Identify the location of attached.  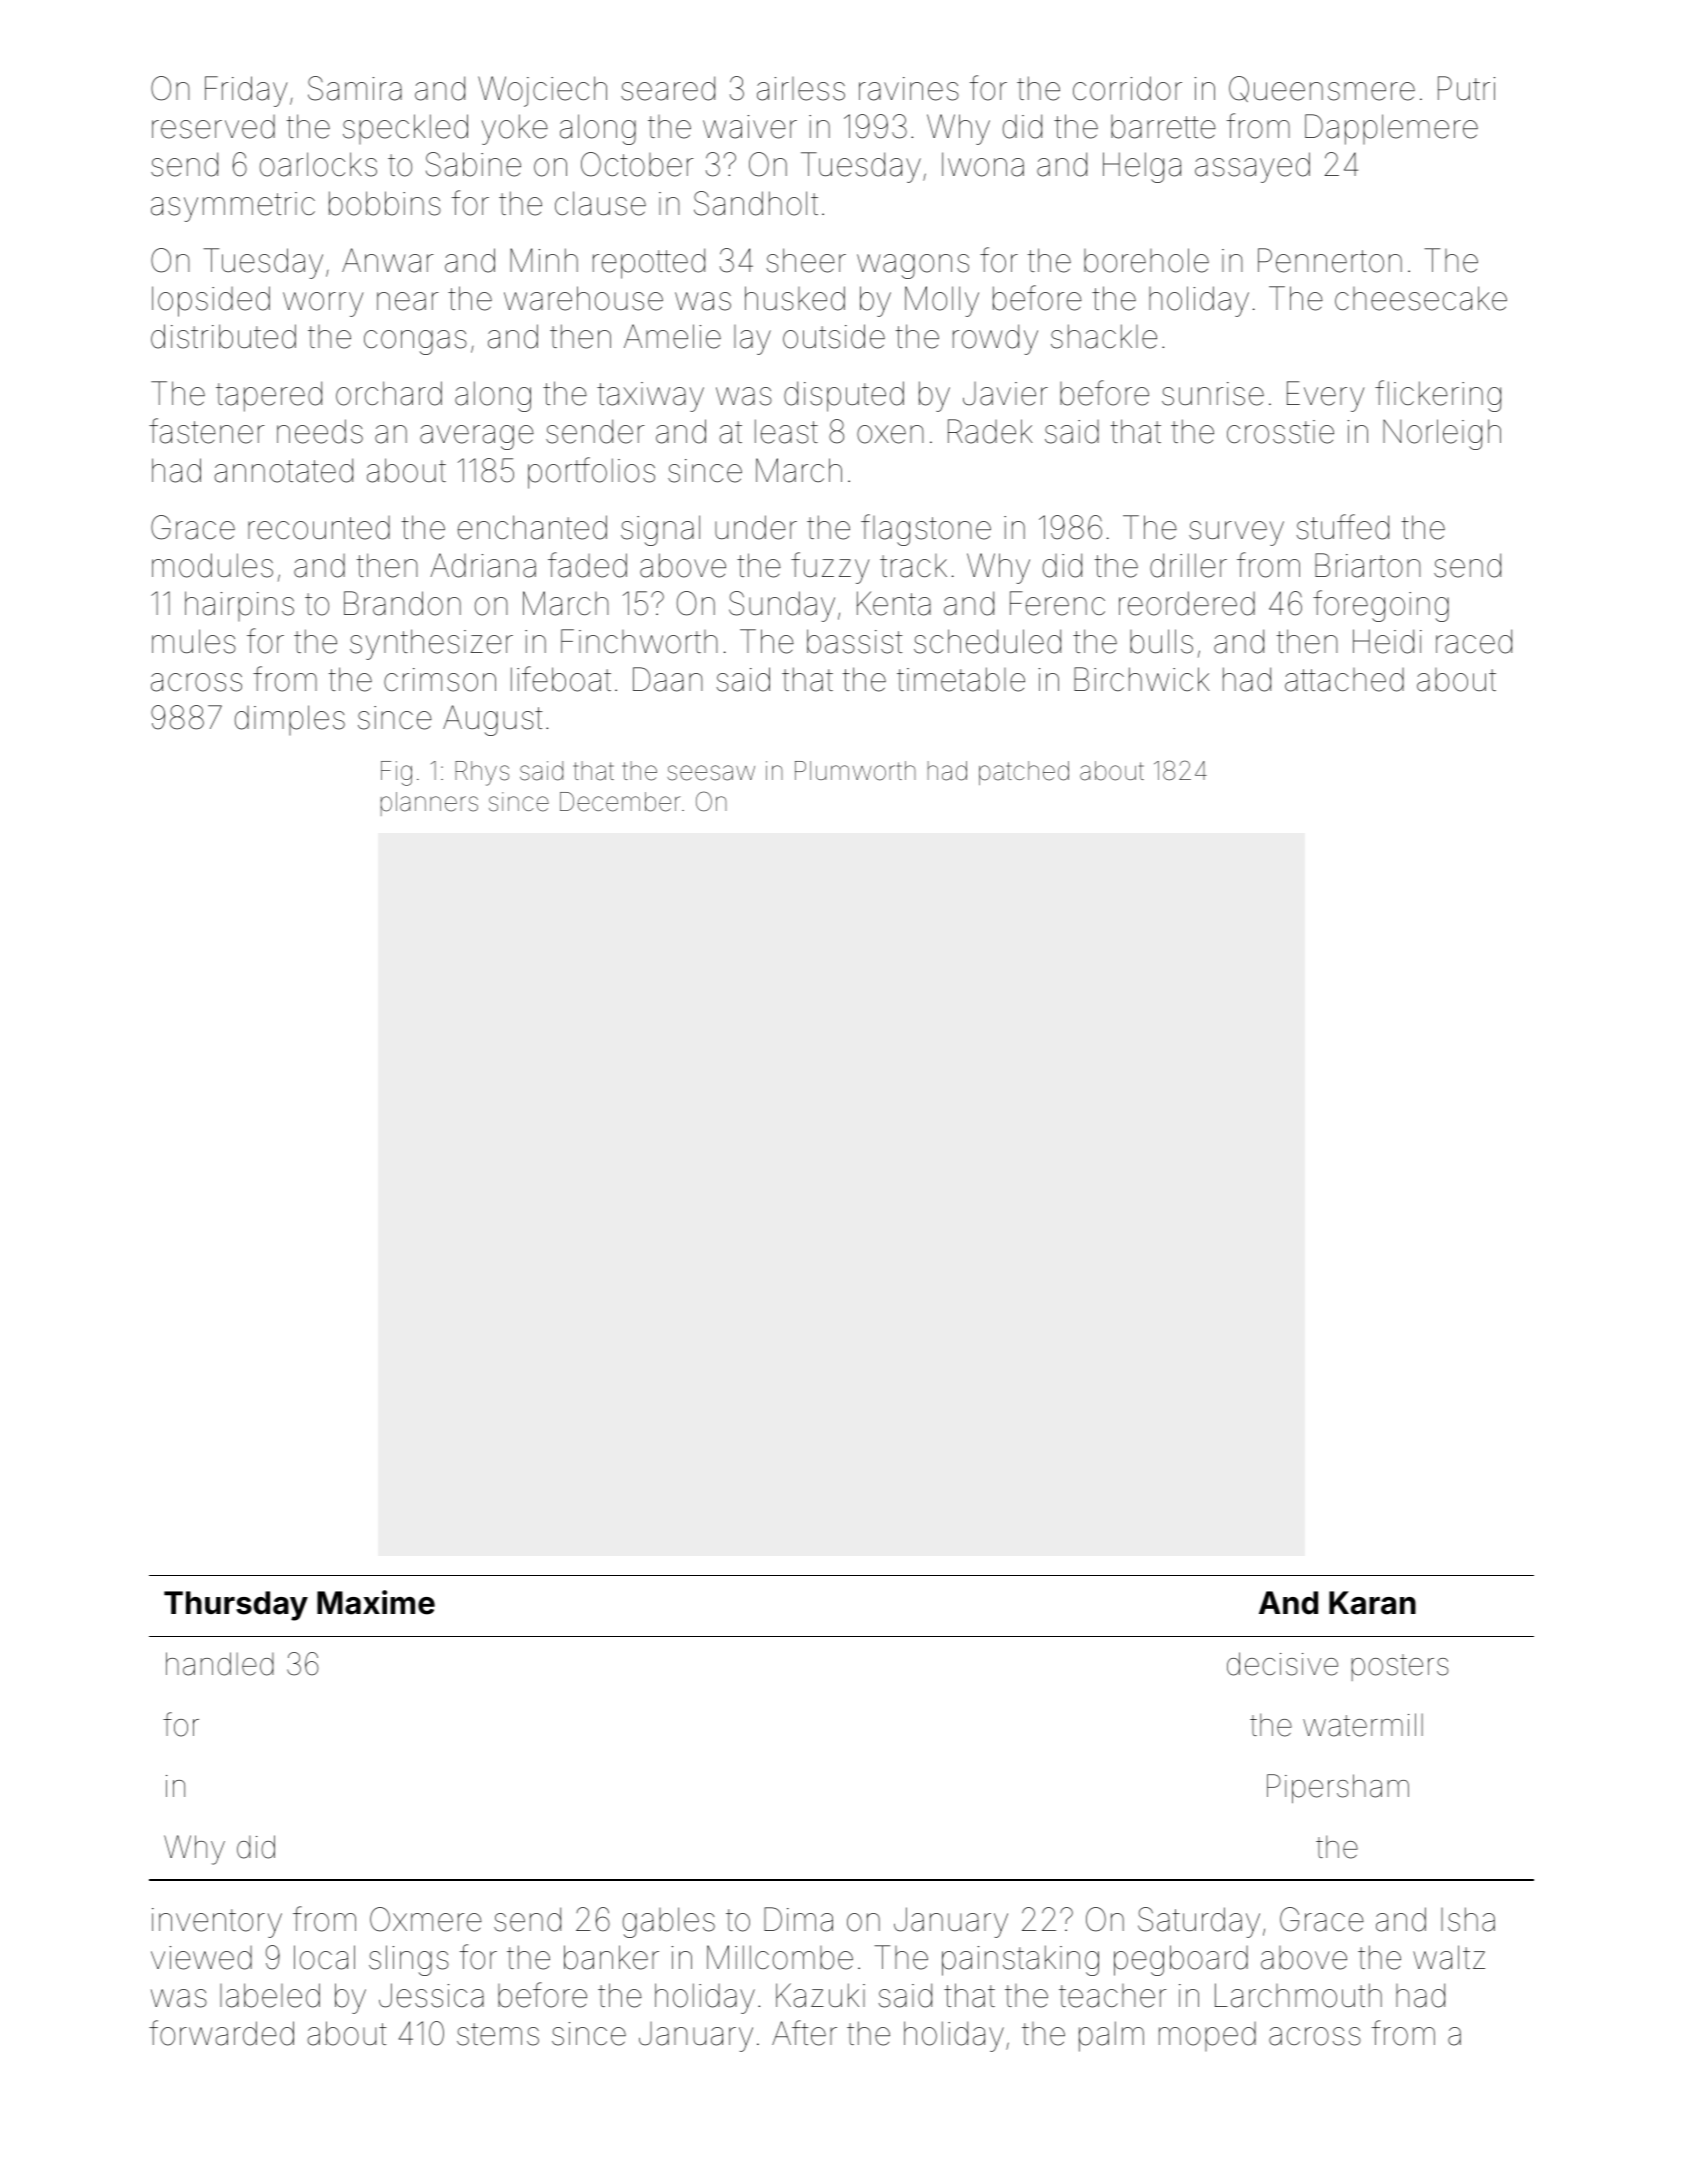
(1344, 680).
